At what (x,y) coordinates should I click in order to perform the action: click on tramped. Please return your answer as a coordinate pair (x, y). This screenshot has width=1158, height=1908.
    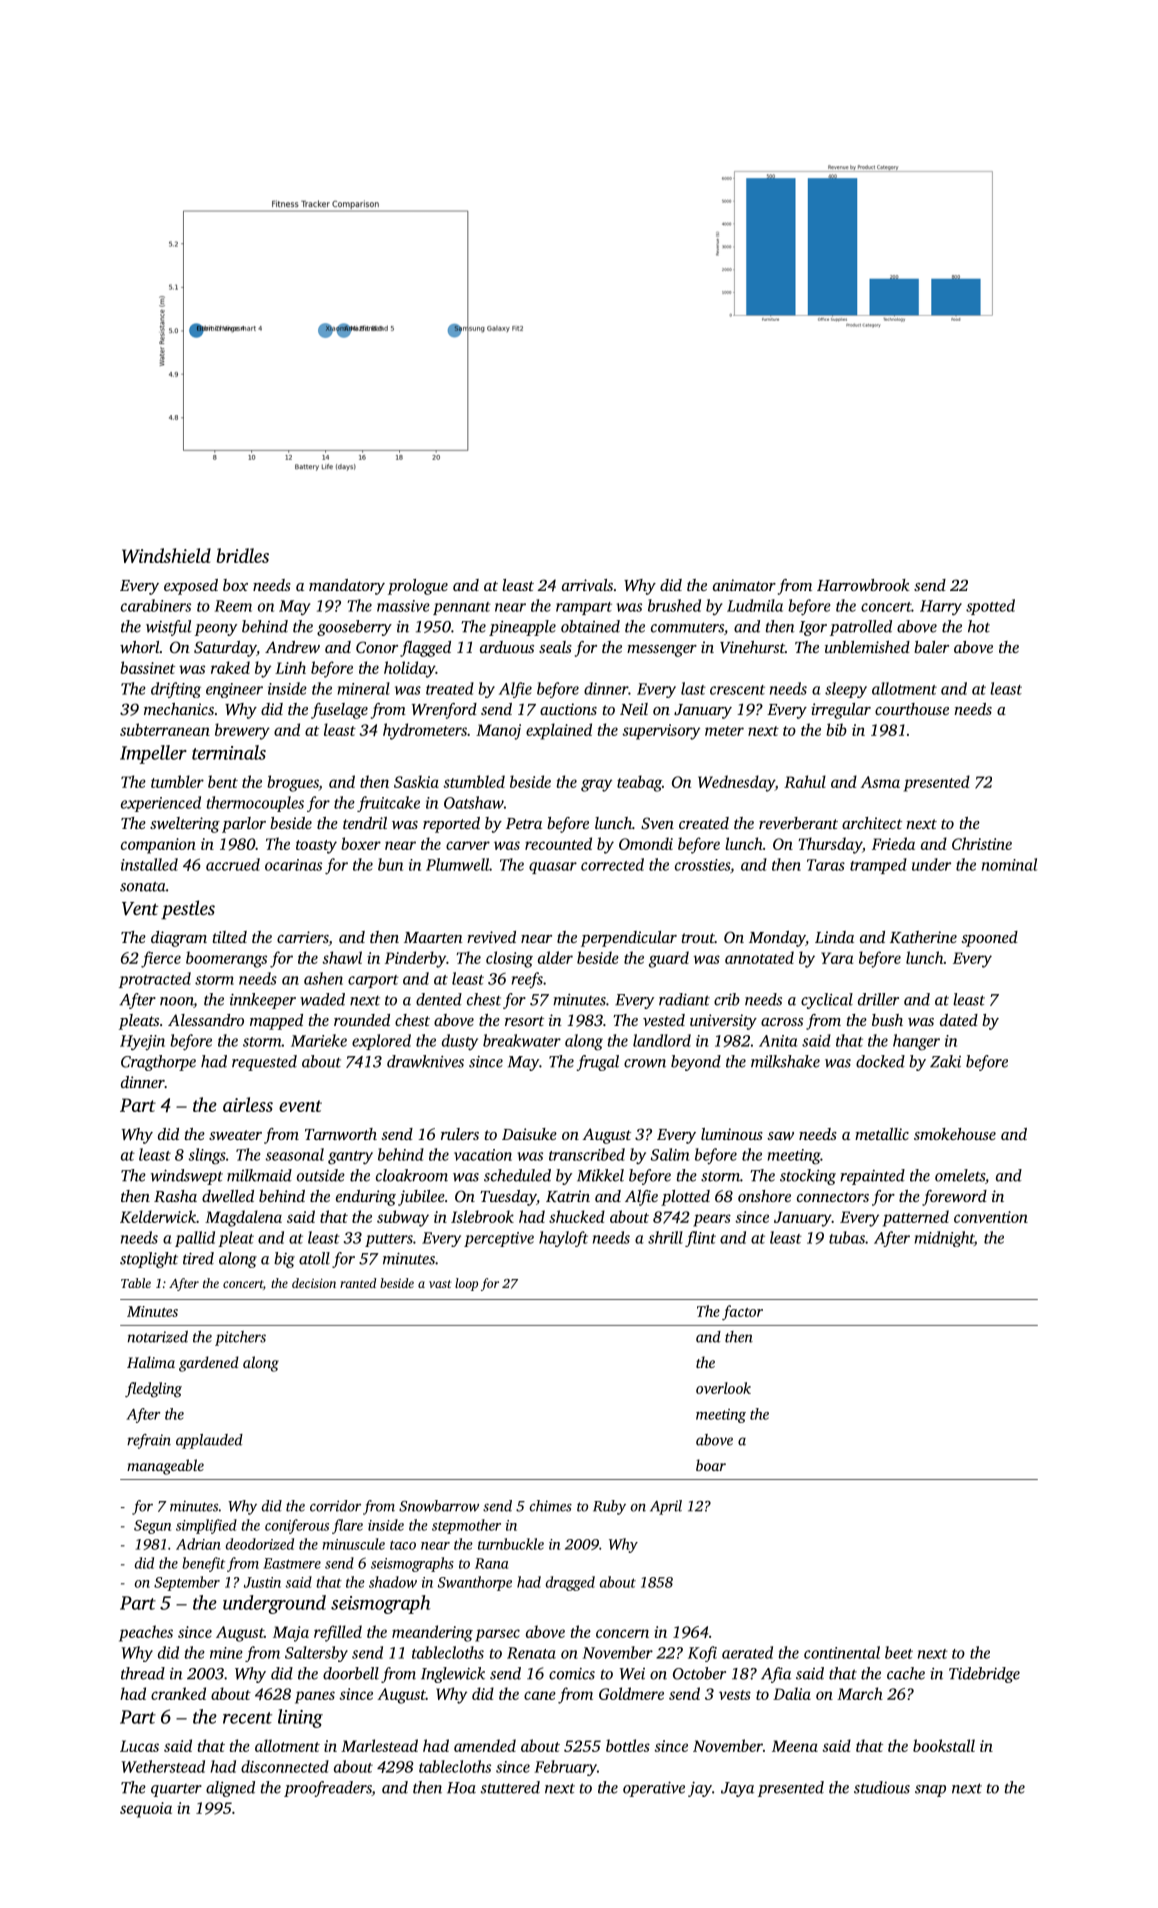
    Looking at the image, I should click on (878, 866).
